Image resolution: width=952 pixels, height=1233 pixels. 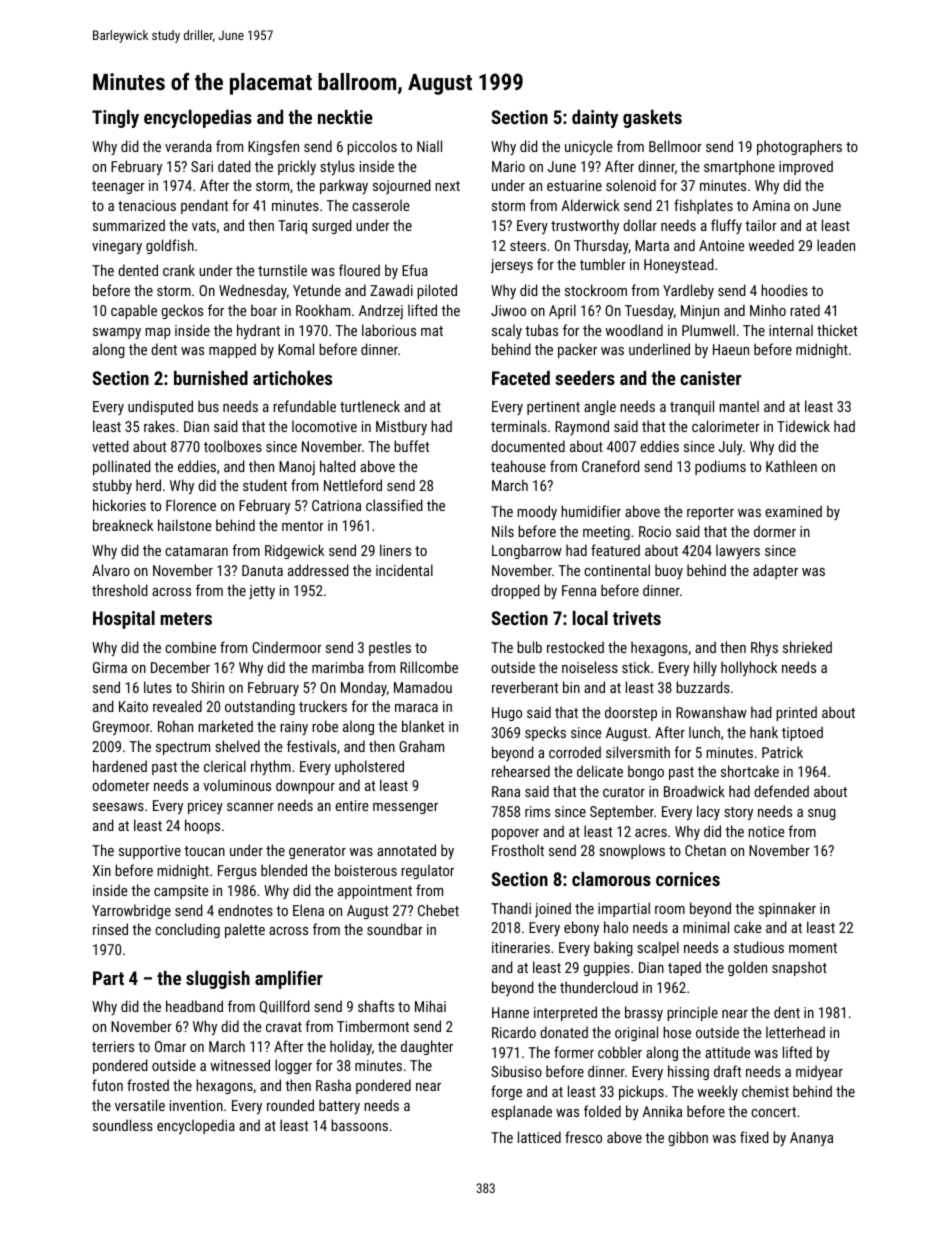 I want to click on necktie, so click(x=345, y=116).
